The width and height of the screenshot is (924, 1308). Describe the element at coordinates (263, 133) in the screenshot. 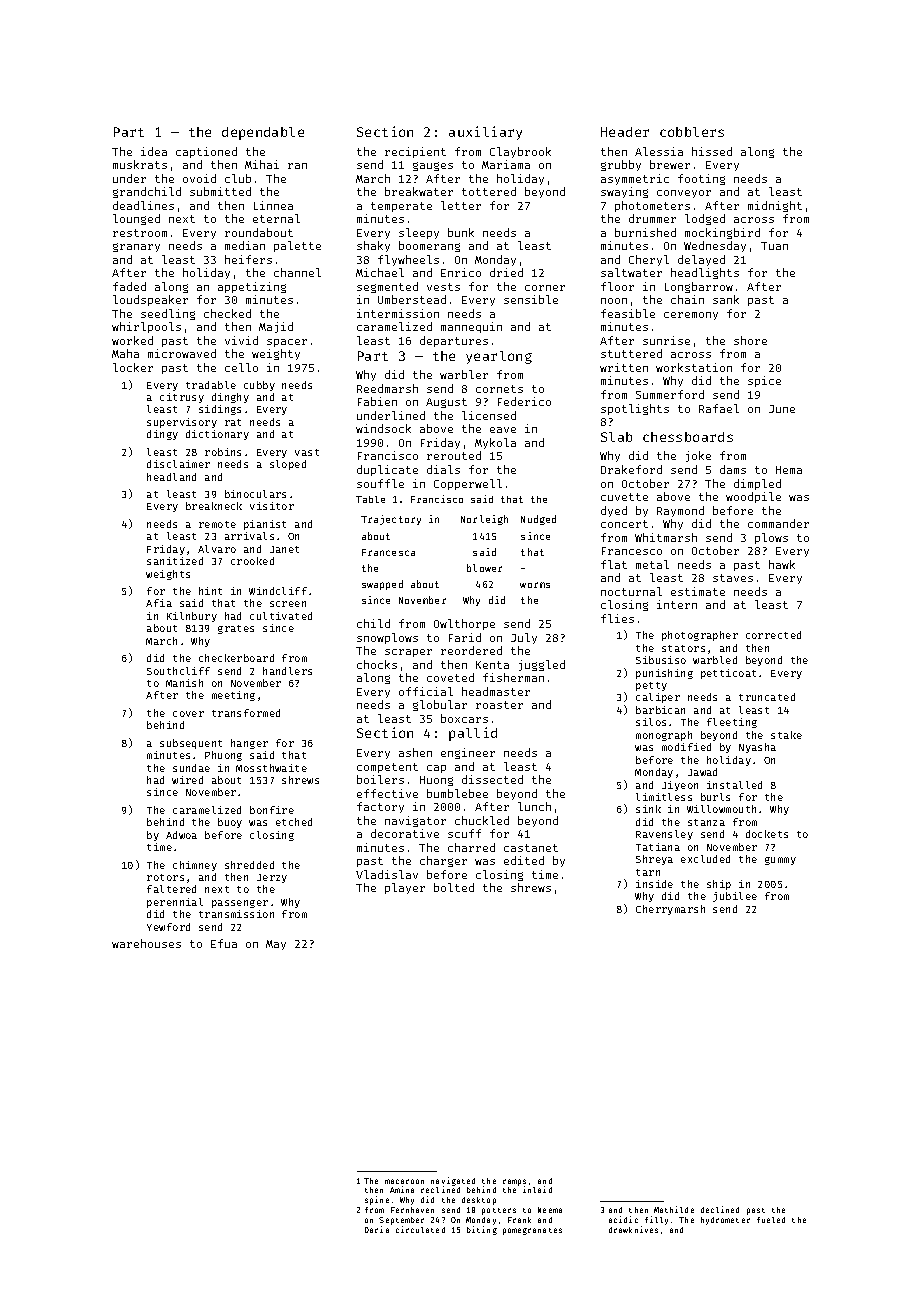

I see `dependable` at that location.
